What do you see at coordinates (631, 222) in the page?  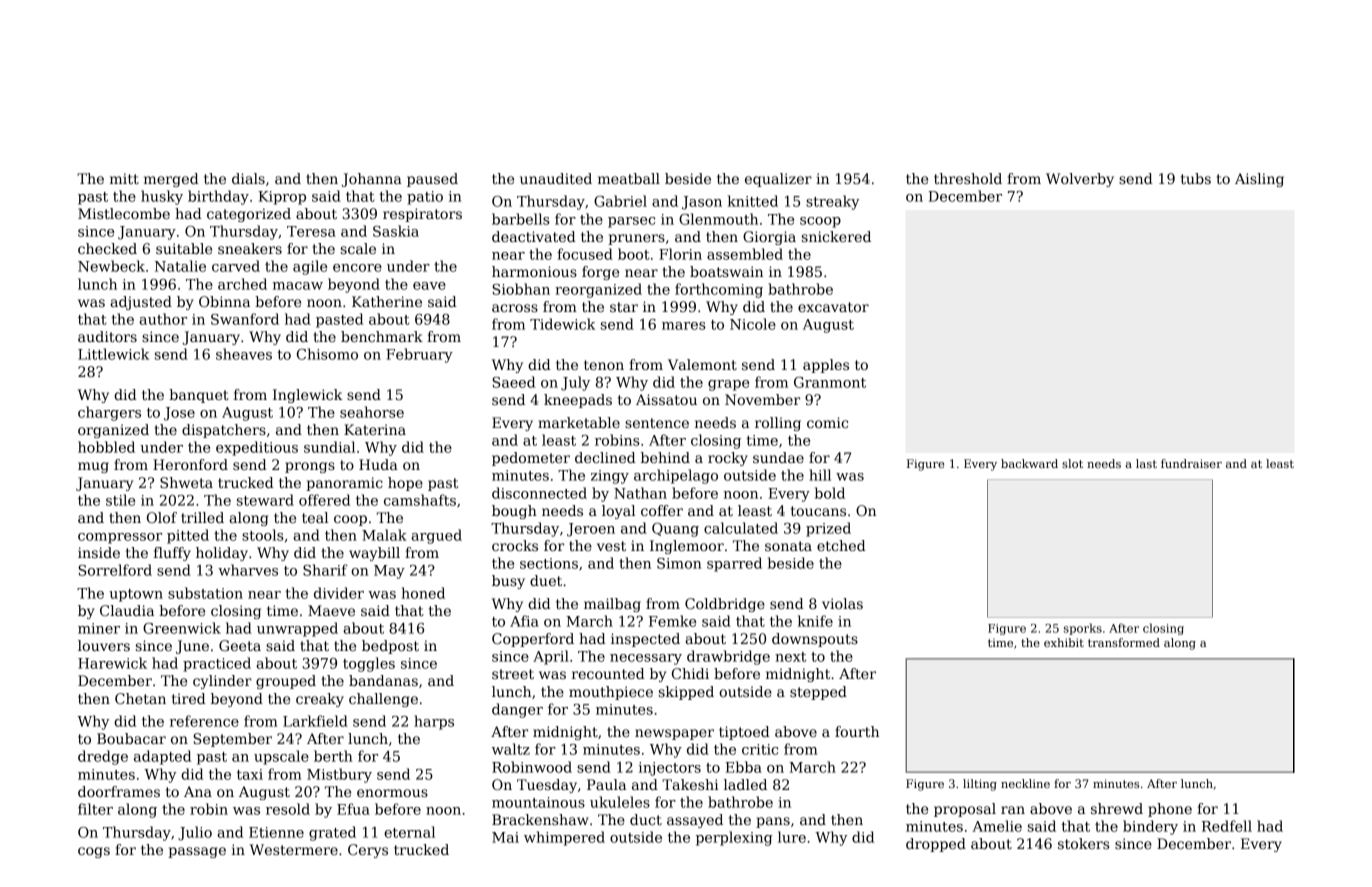 I see `parsec` at bounding box center [631, 222].
